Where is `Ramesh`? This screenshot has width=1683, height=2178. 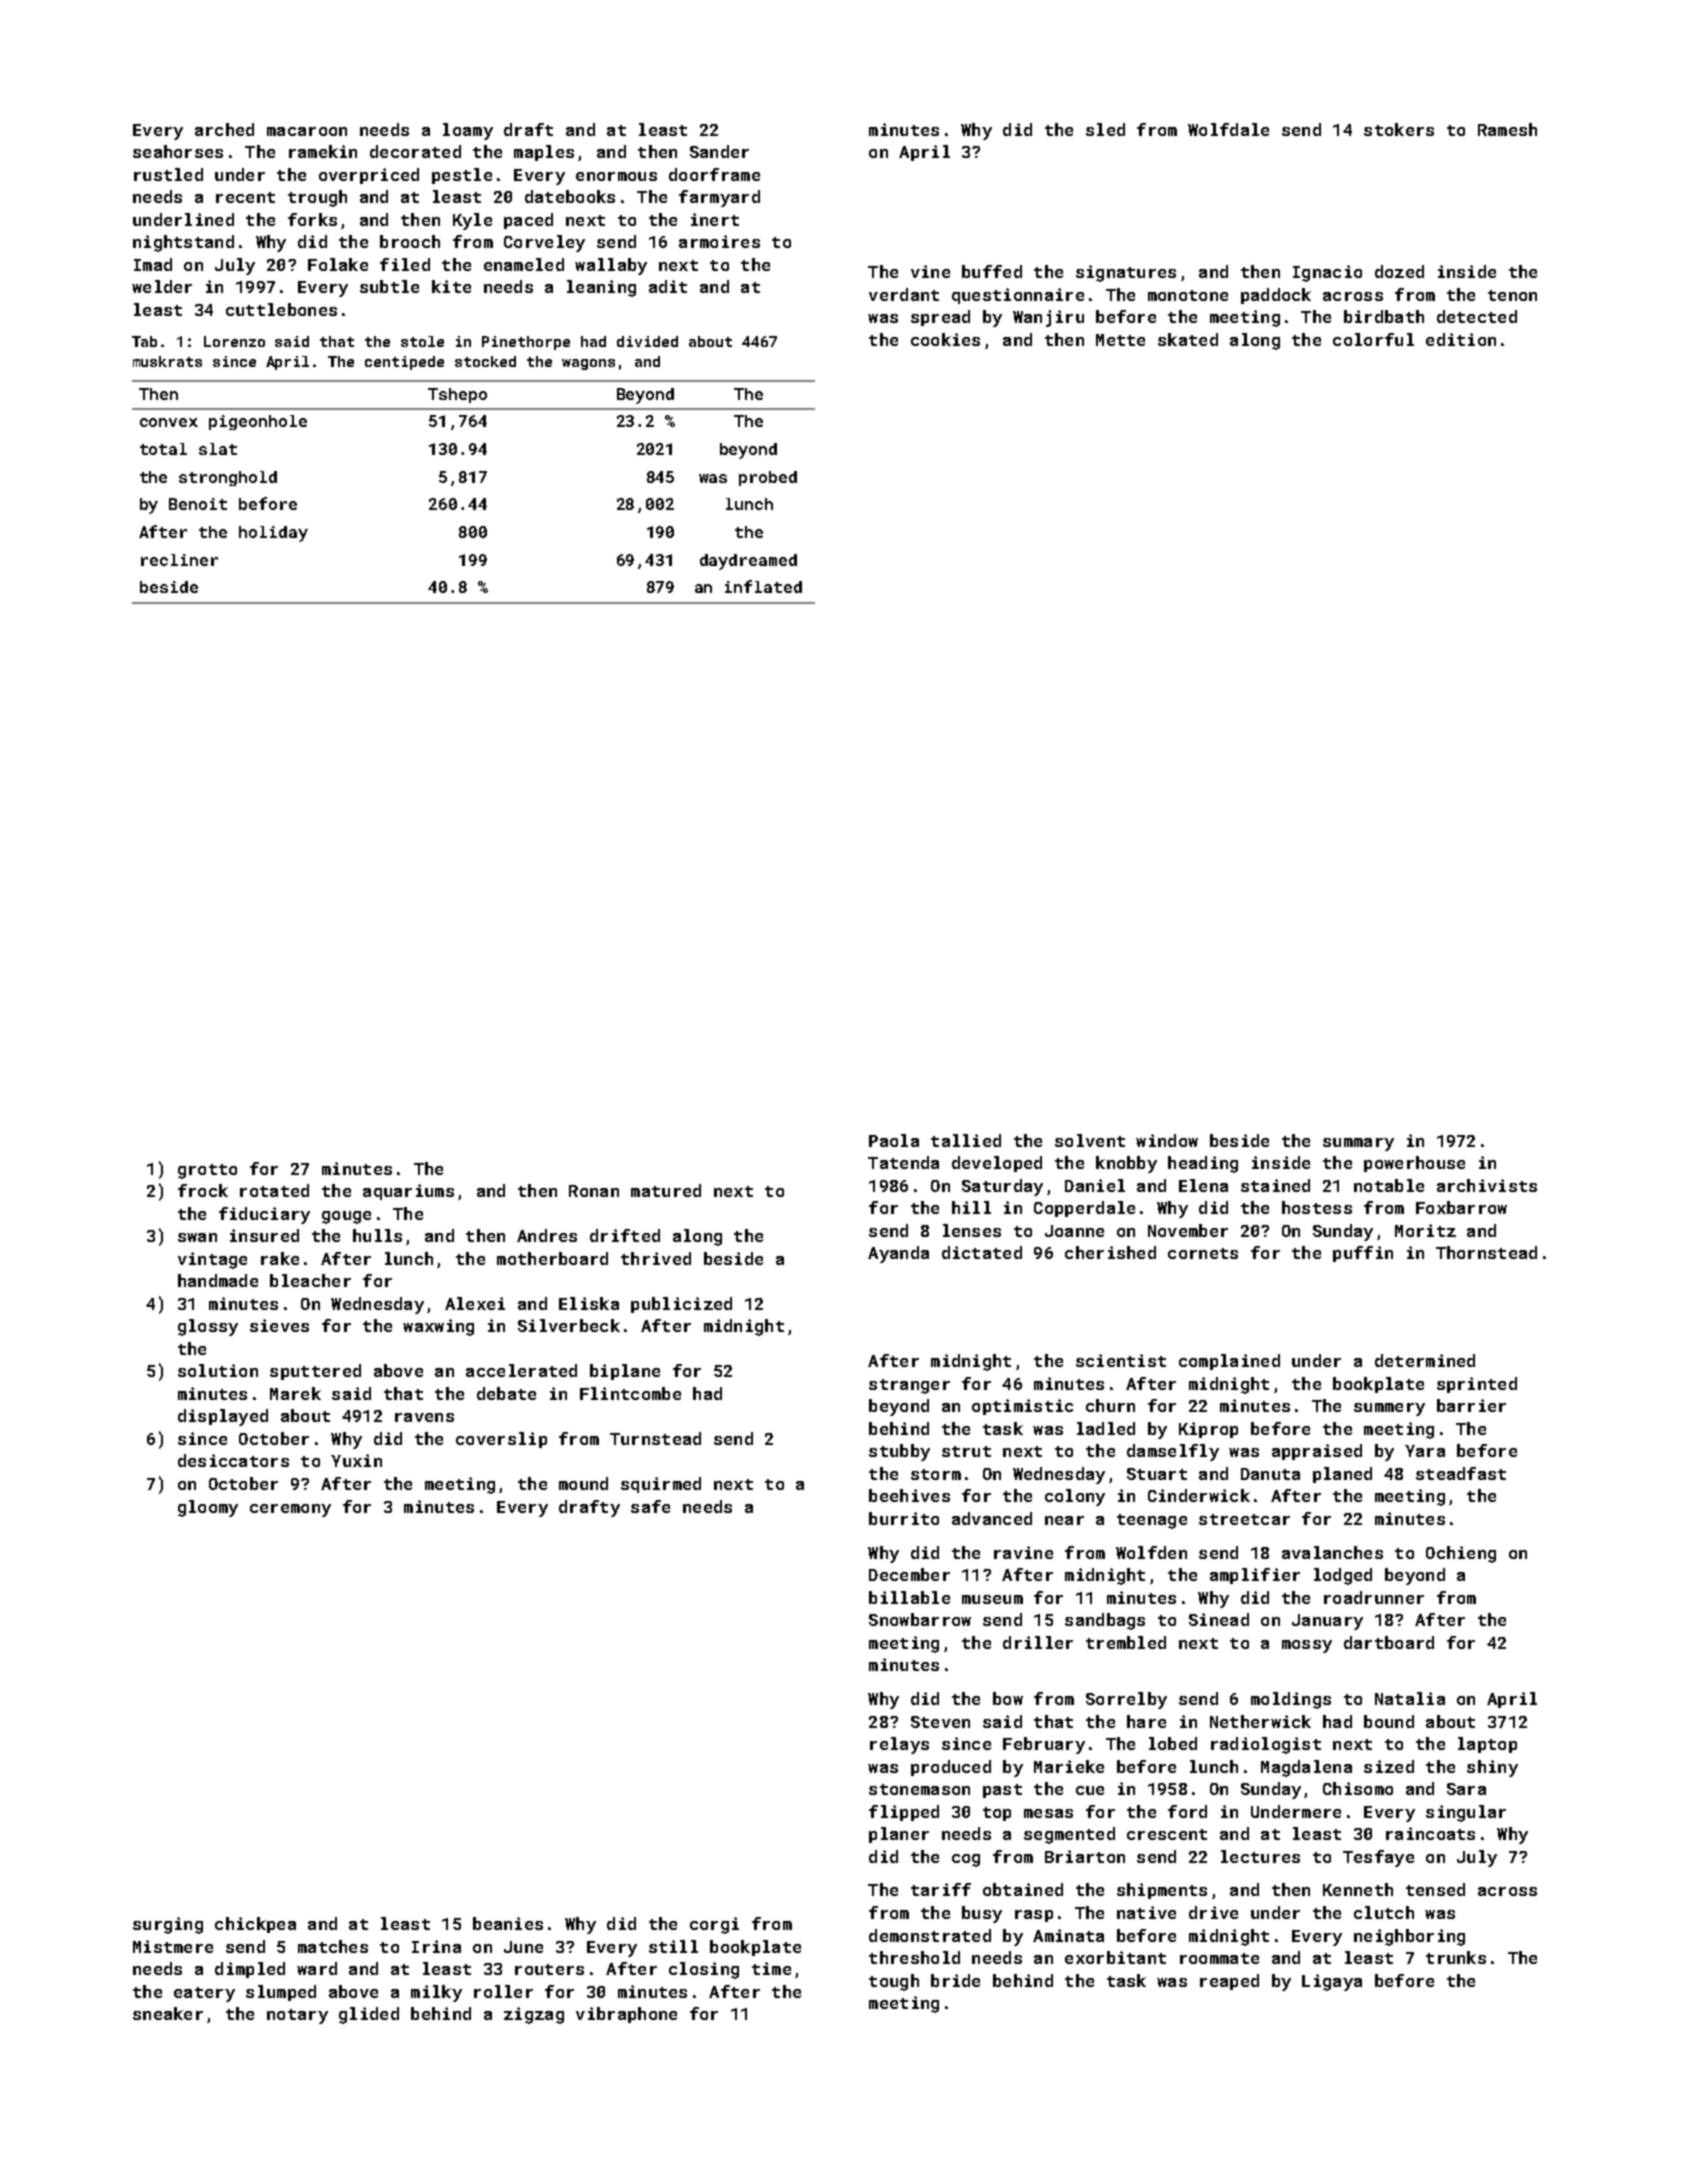
Ramesh is located at coordinates (1507, 129).
